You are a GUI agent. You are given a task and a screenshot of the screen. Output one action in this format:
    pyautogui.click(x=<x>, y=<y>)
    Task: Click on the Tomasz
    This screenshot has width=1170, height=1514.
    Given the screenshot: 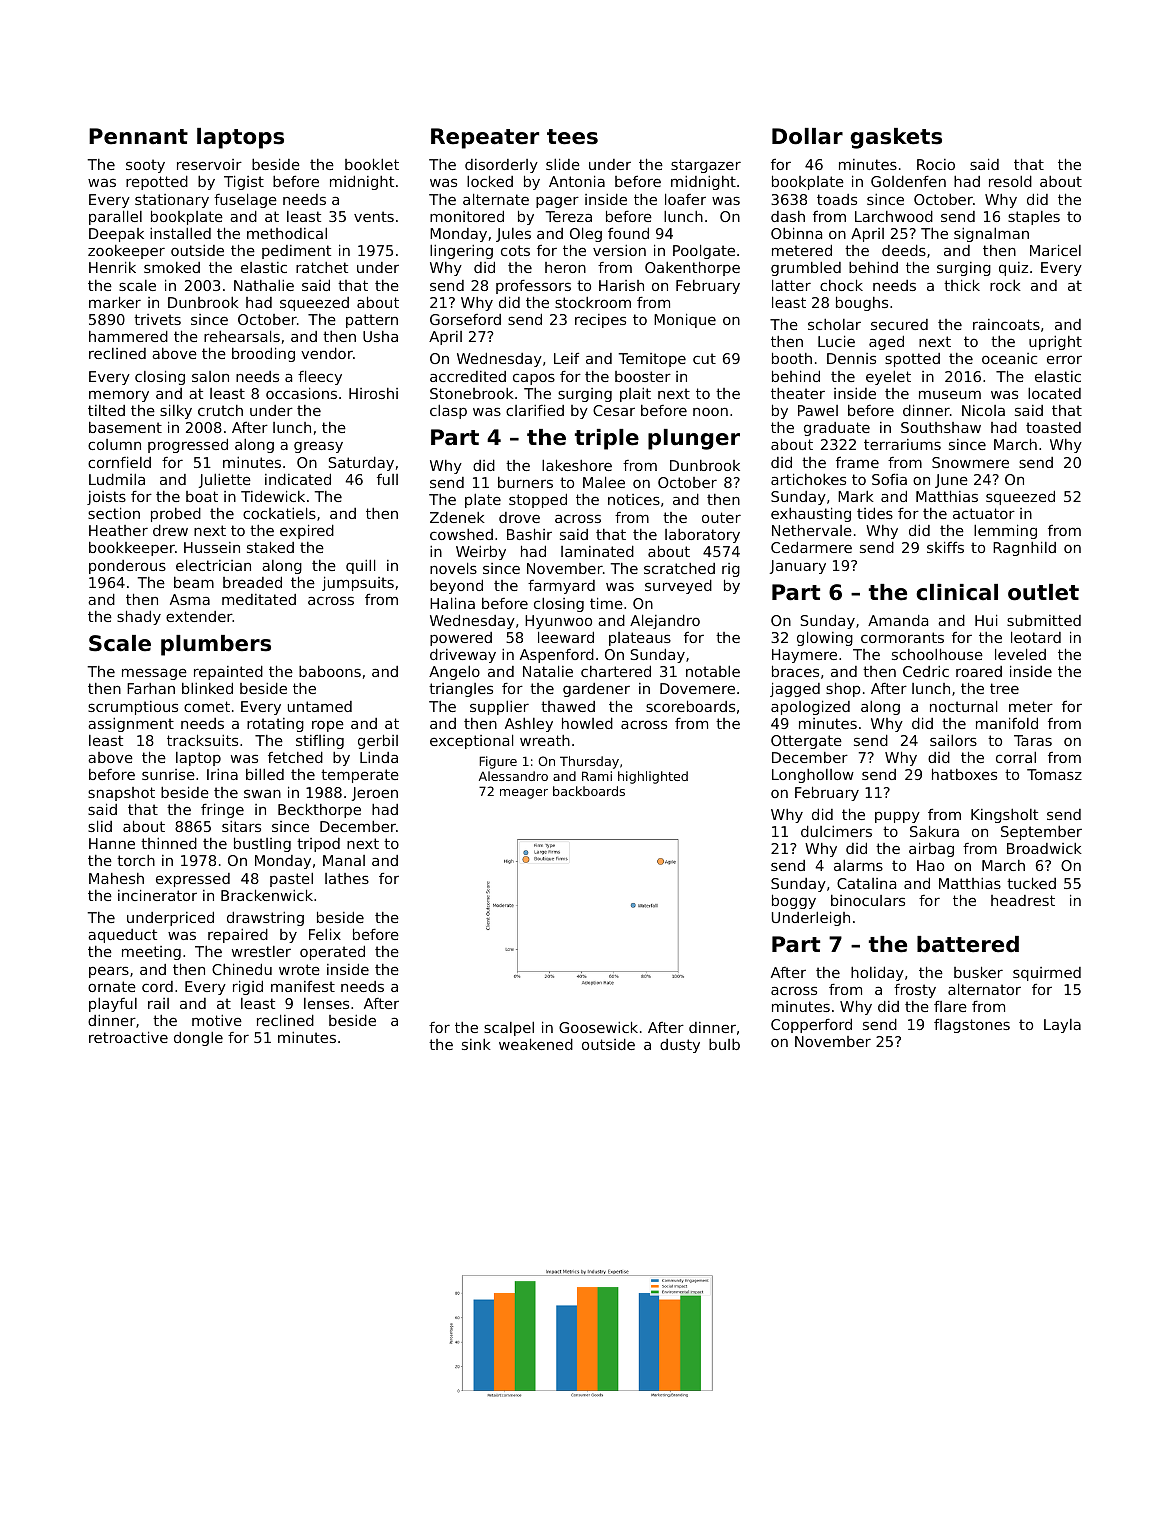 What is the action you would take?
    pyautogui.click(x=1054, y=774)
